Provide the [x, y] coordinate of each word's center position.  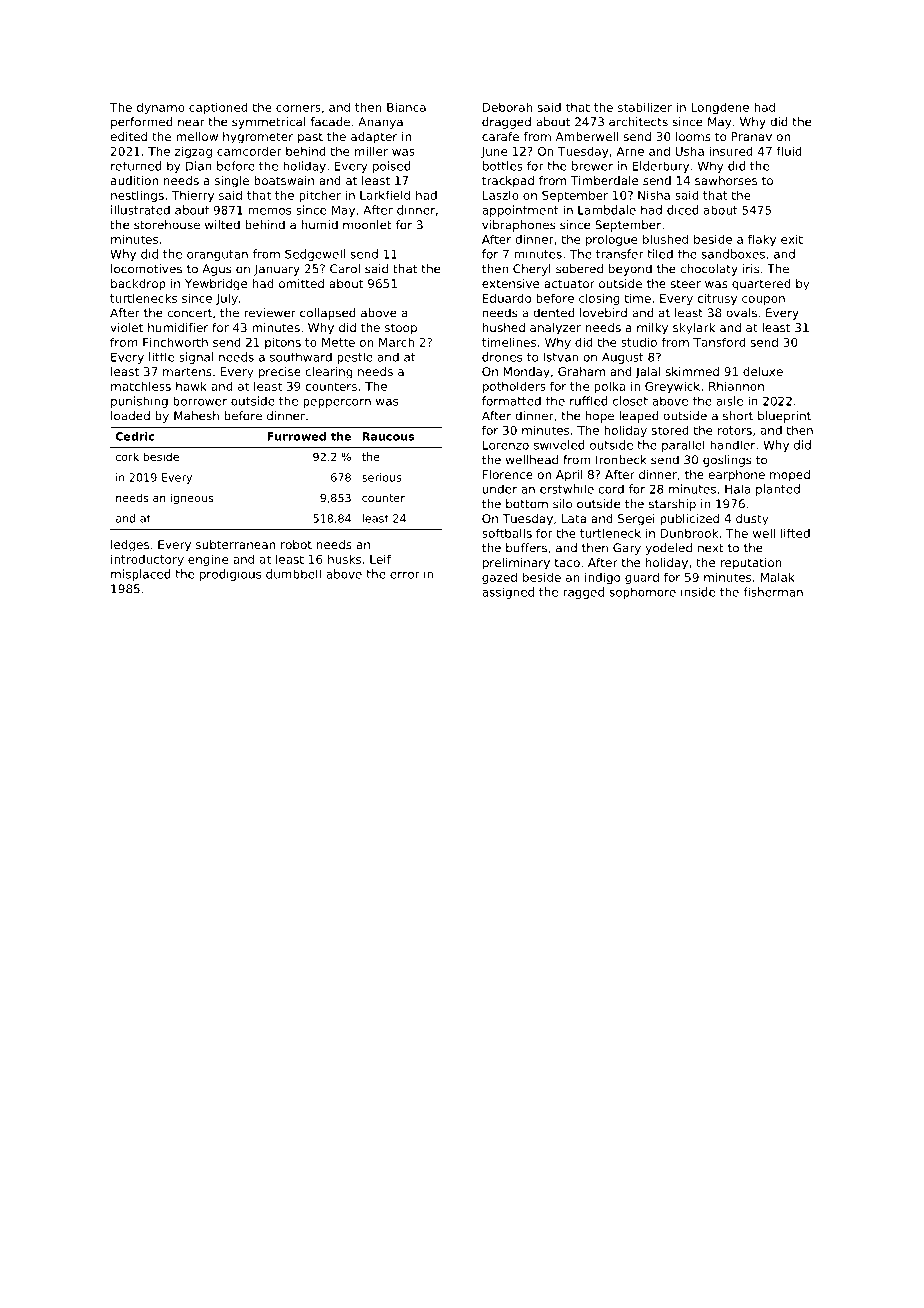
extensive [510, 283]
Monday [526, 373]
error [405, 575]
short [738, 416]
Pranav [751, 136]
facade [330, 122]
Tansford [719, 342]
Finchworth [175, 342]
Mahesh [196, 416]
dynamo [161, 108]
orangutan [217, 255]
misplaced [141, 575]
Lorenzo [506, 445]
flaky [762, 240]
